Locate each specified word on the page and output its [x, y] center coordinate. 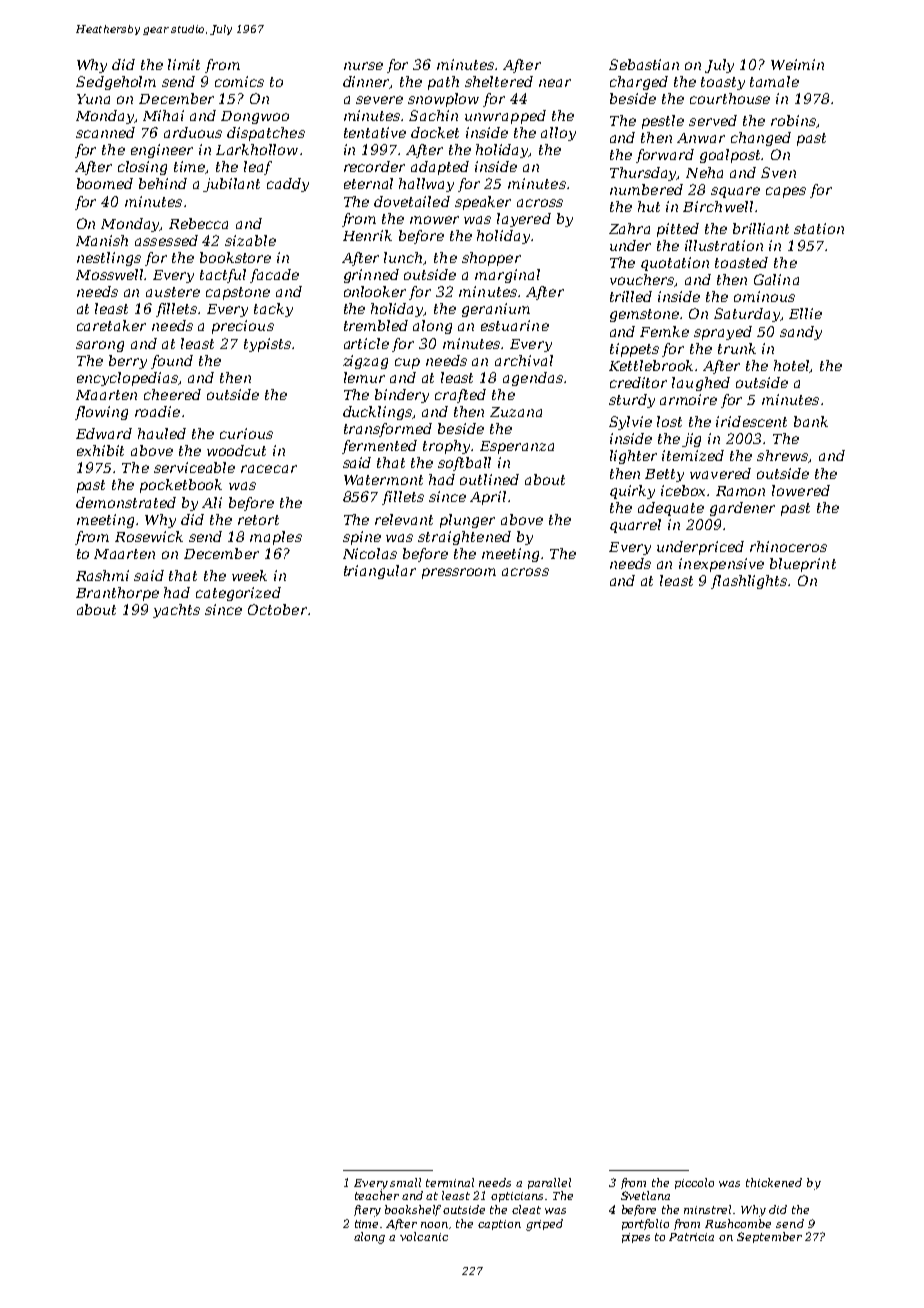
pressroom [459, 573]
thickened [774, 1182]
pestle [663, 122]
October [277, 609]
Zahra [629, 228]
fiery [367, 1211]
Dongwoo [255, 117]
